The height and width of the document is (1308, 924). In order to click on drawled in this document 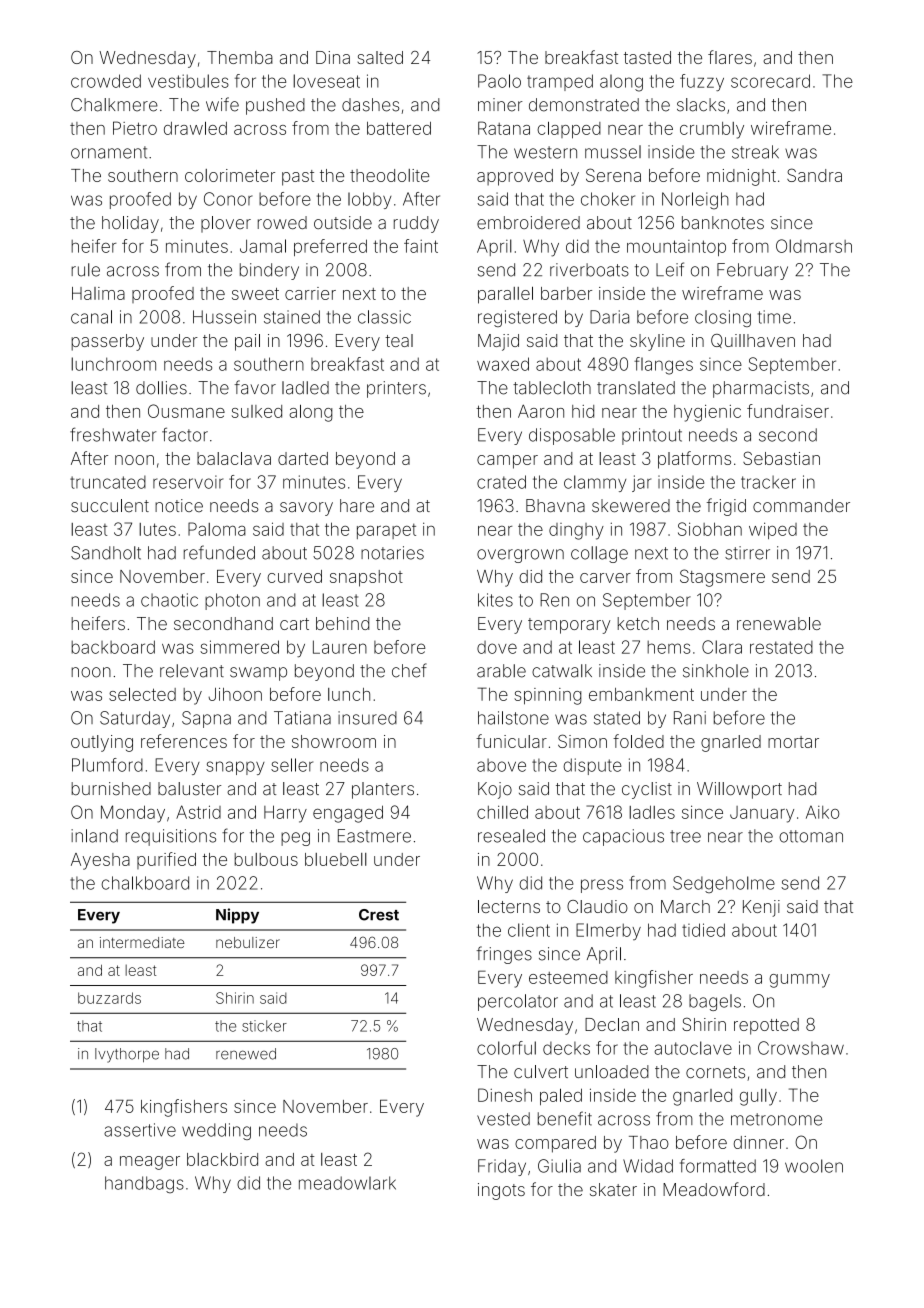, I will do `click(195, 128)`.
